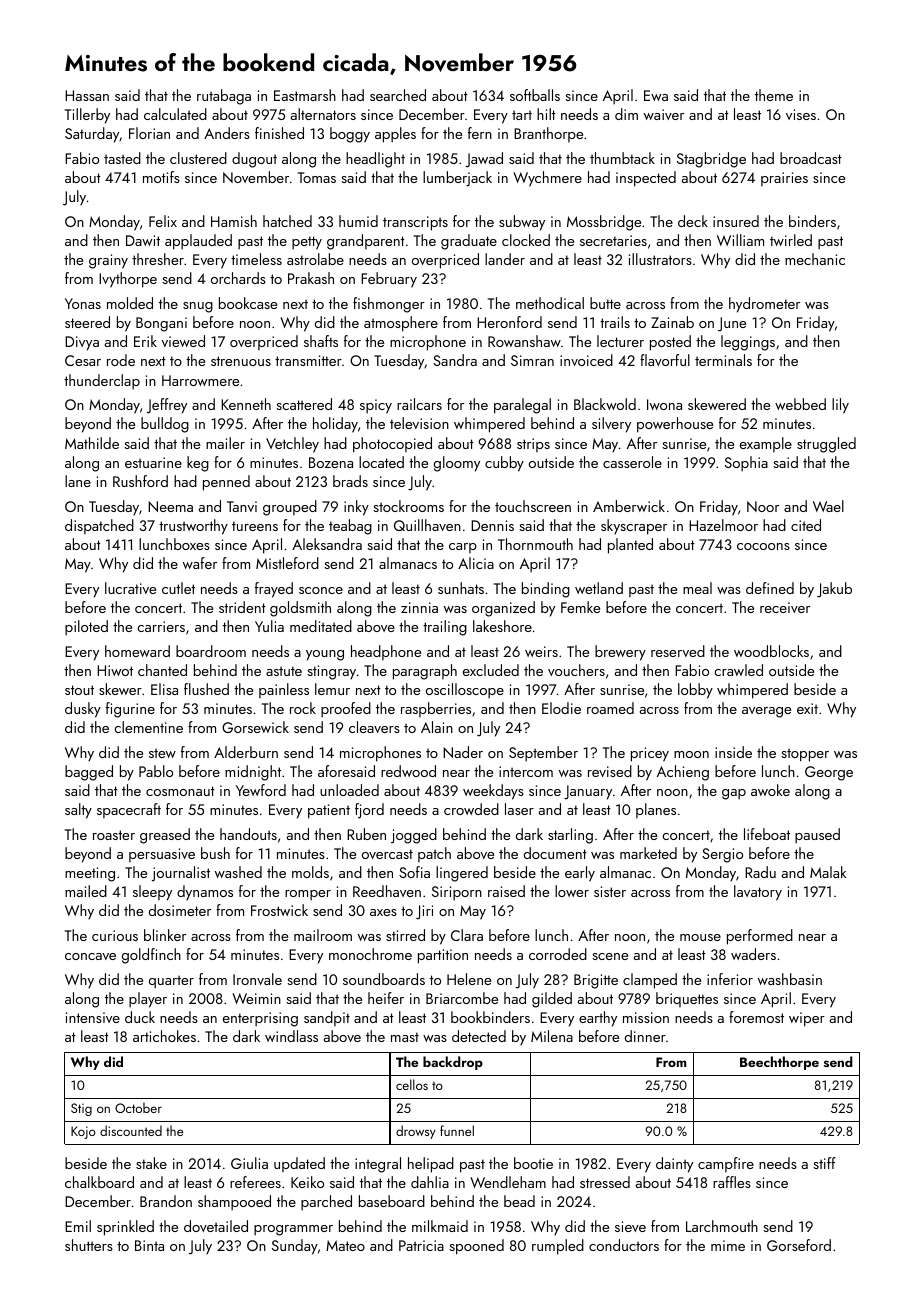  What do you see at coordinates (675, 425) in the screenshot?
I see `powerhouse` at bounding box center [675, 425].
